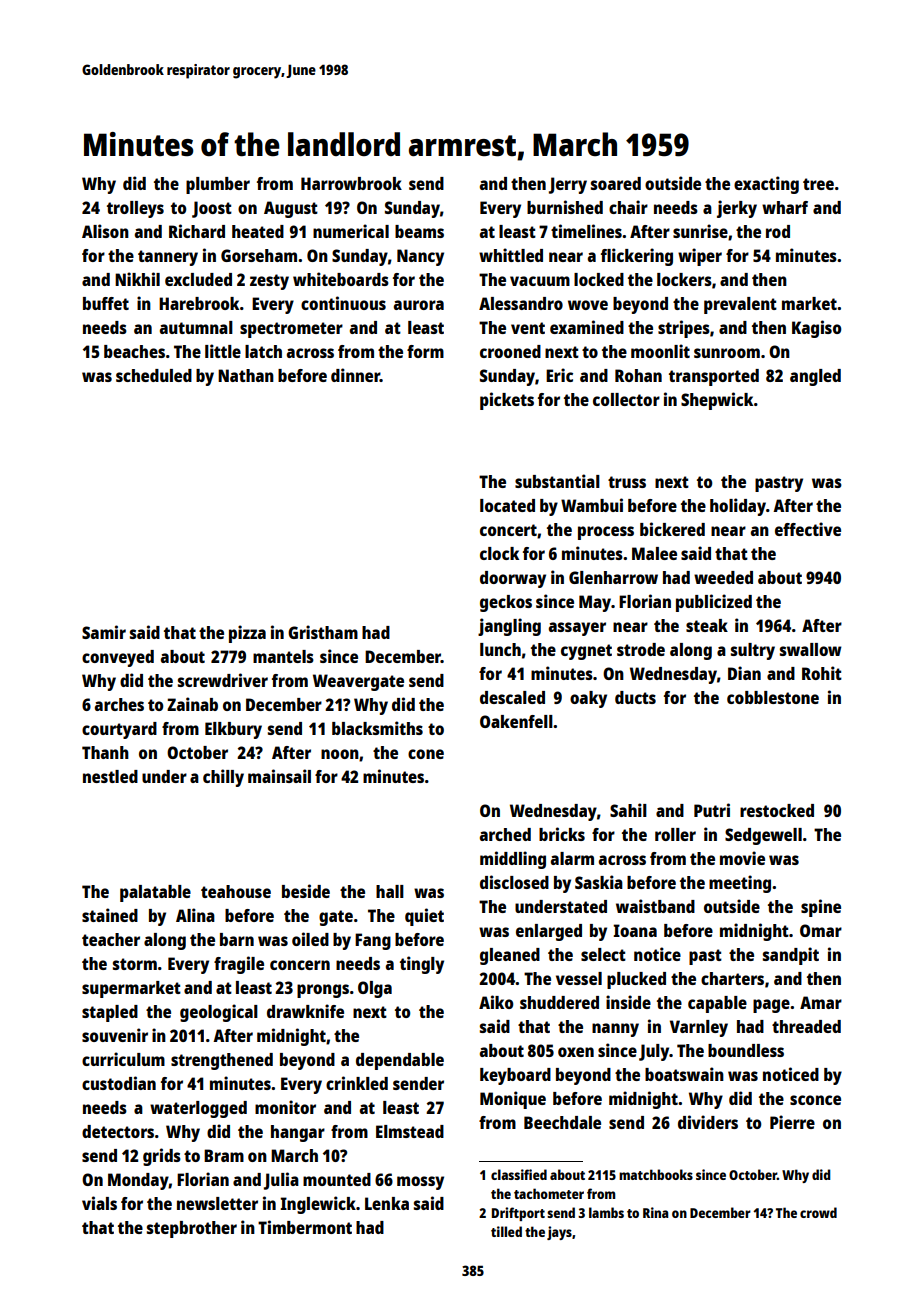  I want to click on Kagiso, so click(817, 329).
